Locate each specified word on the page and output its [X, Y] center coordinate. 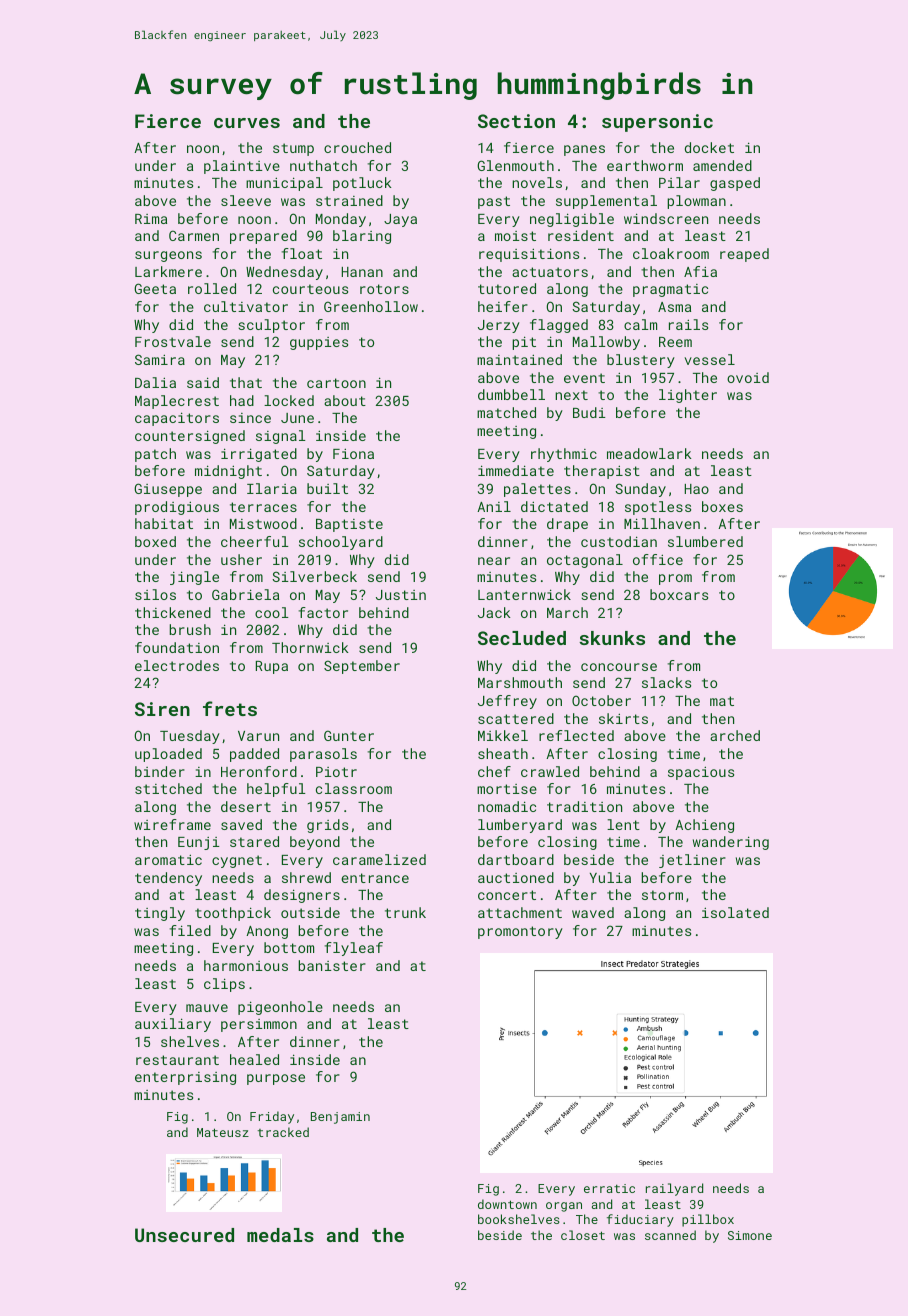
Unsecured [184, 1235]
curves [247, 123]
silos [155, 594]
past [494, 202]
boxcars [679, 594]
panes [584, 150]
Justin [401, 595]
